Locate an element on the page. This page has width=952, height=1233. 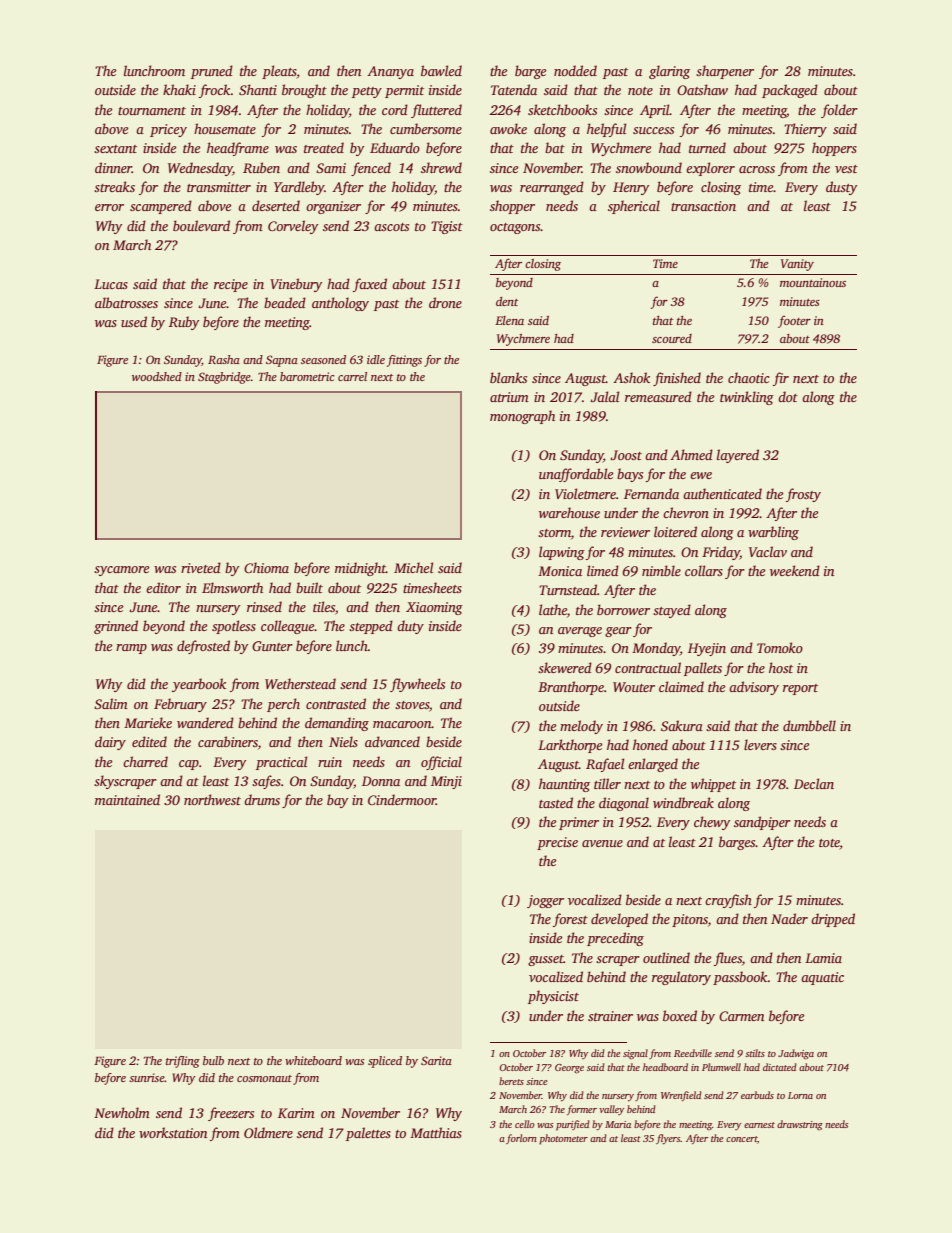
Ruby is located at coordinates (184, 323).
